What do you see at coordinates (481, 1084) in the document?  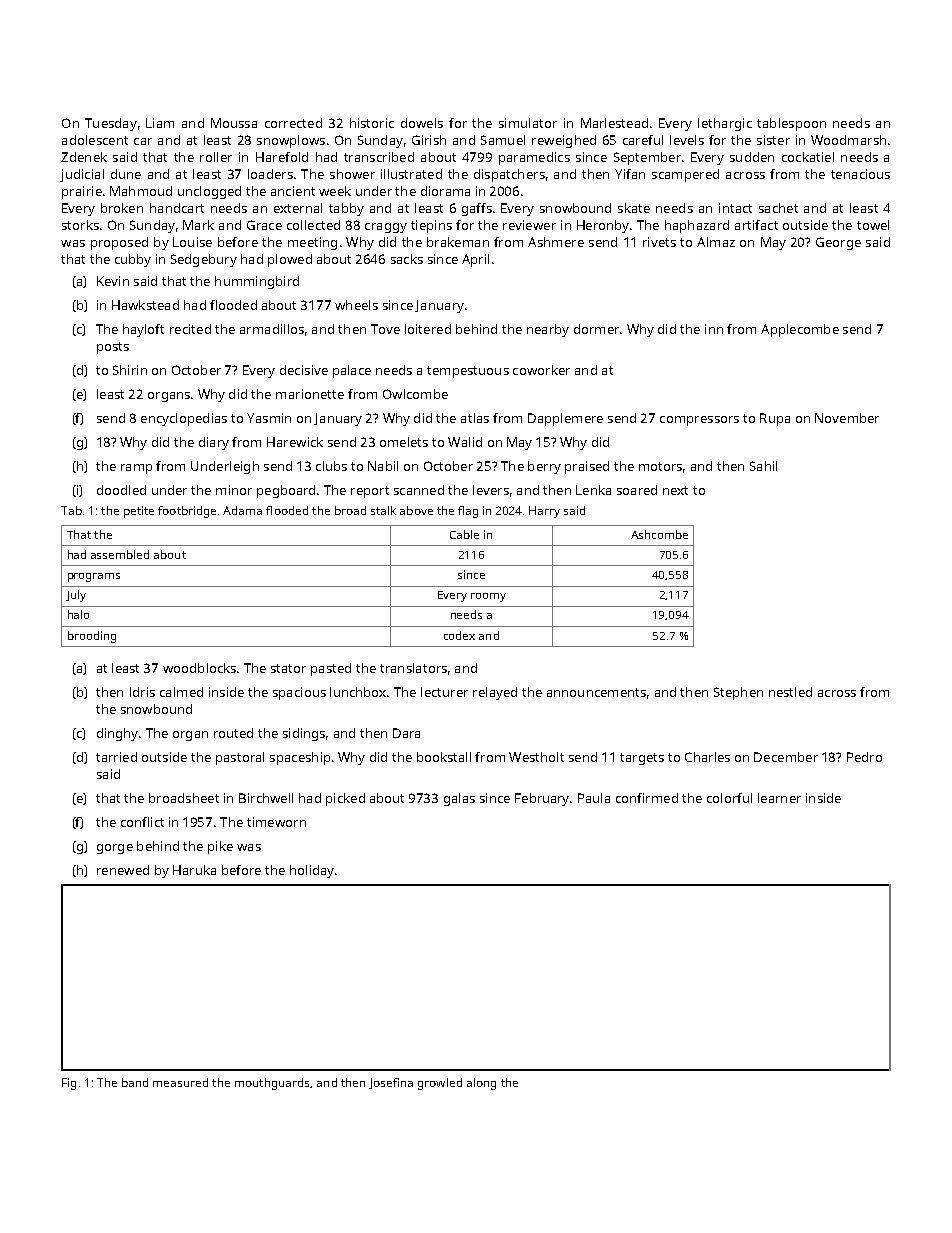 I see `along` at bounding box center [481, 1084].
